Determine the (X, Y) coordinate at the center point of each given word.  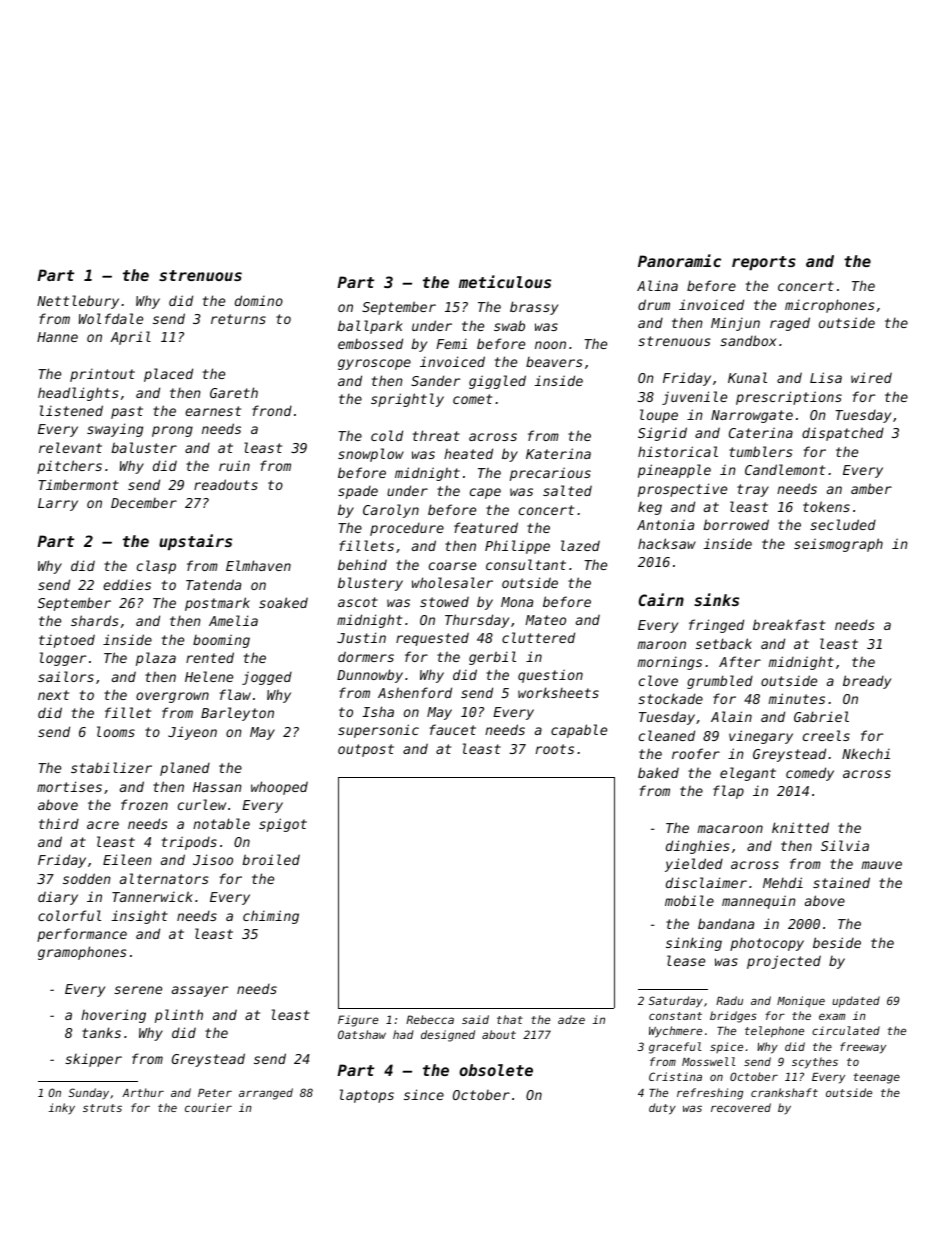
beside (837, 942)
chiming (271, 917)
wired (871, 377)
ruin (234, 465)
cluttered (538, 637)
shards (95, 620)
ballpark (370, 327)
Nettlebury (78, 302)
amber (871, 488)
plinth (179, 1016)
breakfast (789, 624)
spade (358, 492)
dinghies (698, 847)
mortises (69, 786)
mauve (882, 865)
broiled (271, 859)
